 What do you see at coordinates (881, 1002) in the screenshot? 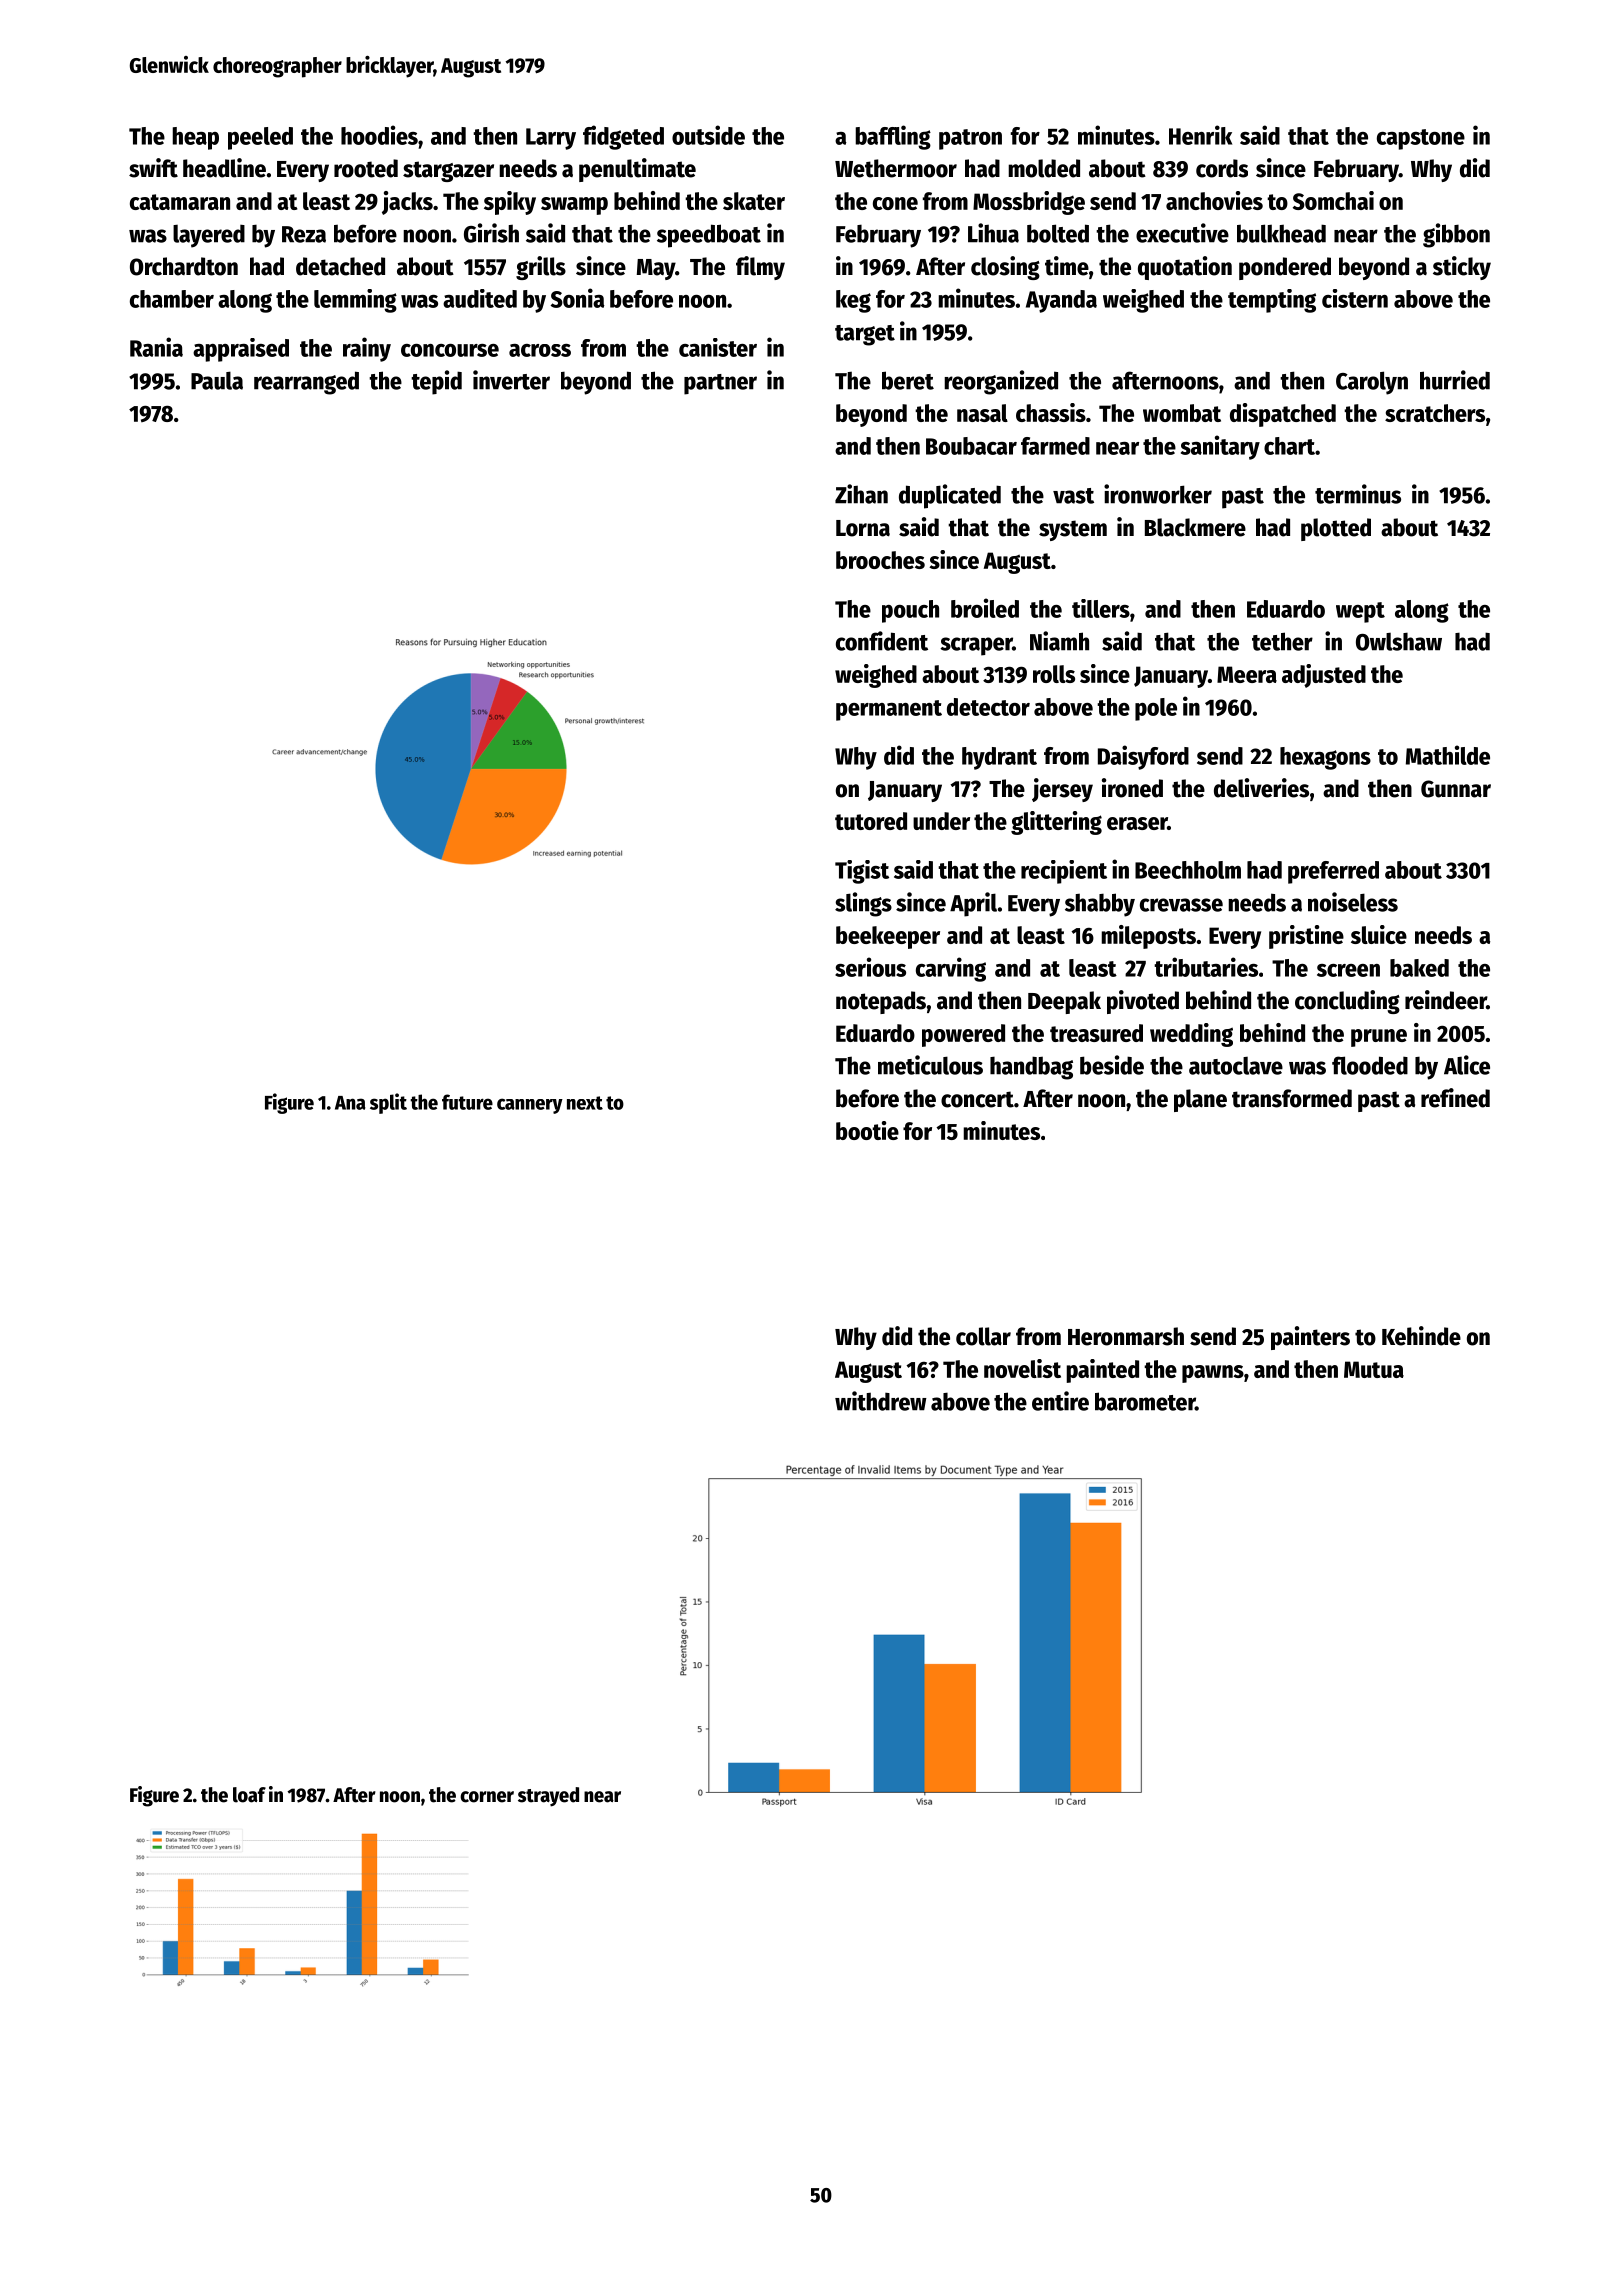
I see `notepads` at bounding box center [881, 1002].
